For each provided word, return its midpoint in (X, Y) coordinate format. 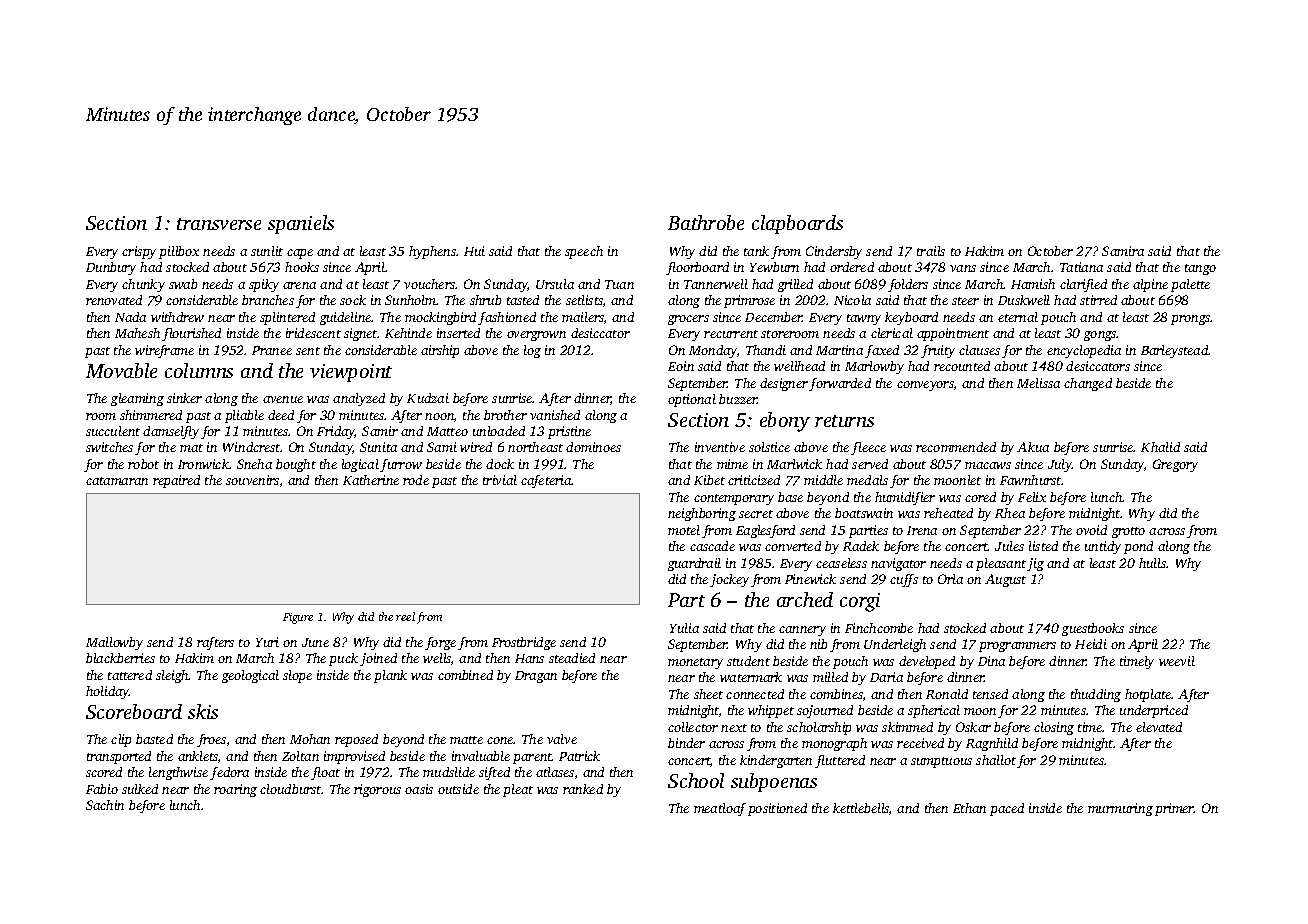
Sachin (105, 805)
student (748, 661)
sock (353, 300)
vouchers (429, 284)
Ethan (969, 808)
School (696, 780)
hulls (1152, 563)
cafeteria (546, 481)
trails (931, 251)
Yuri (267, 642)
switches (109, 447)
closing (1054, 728)
